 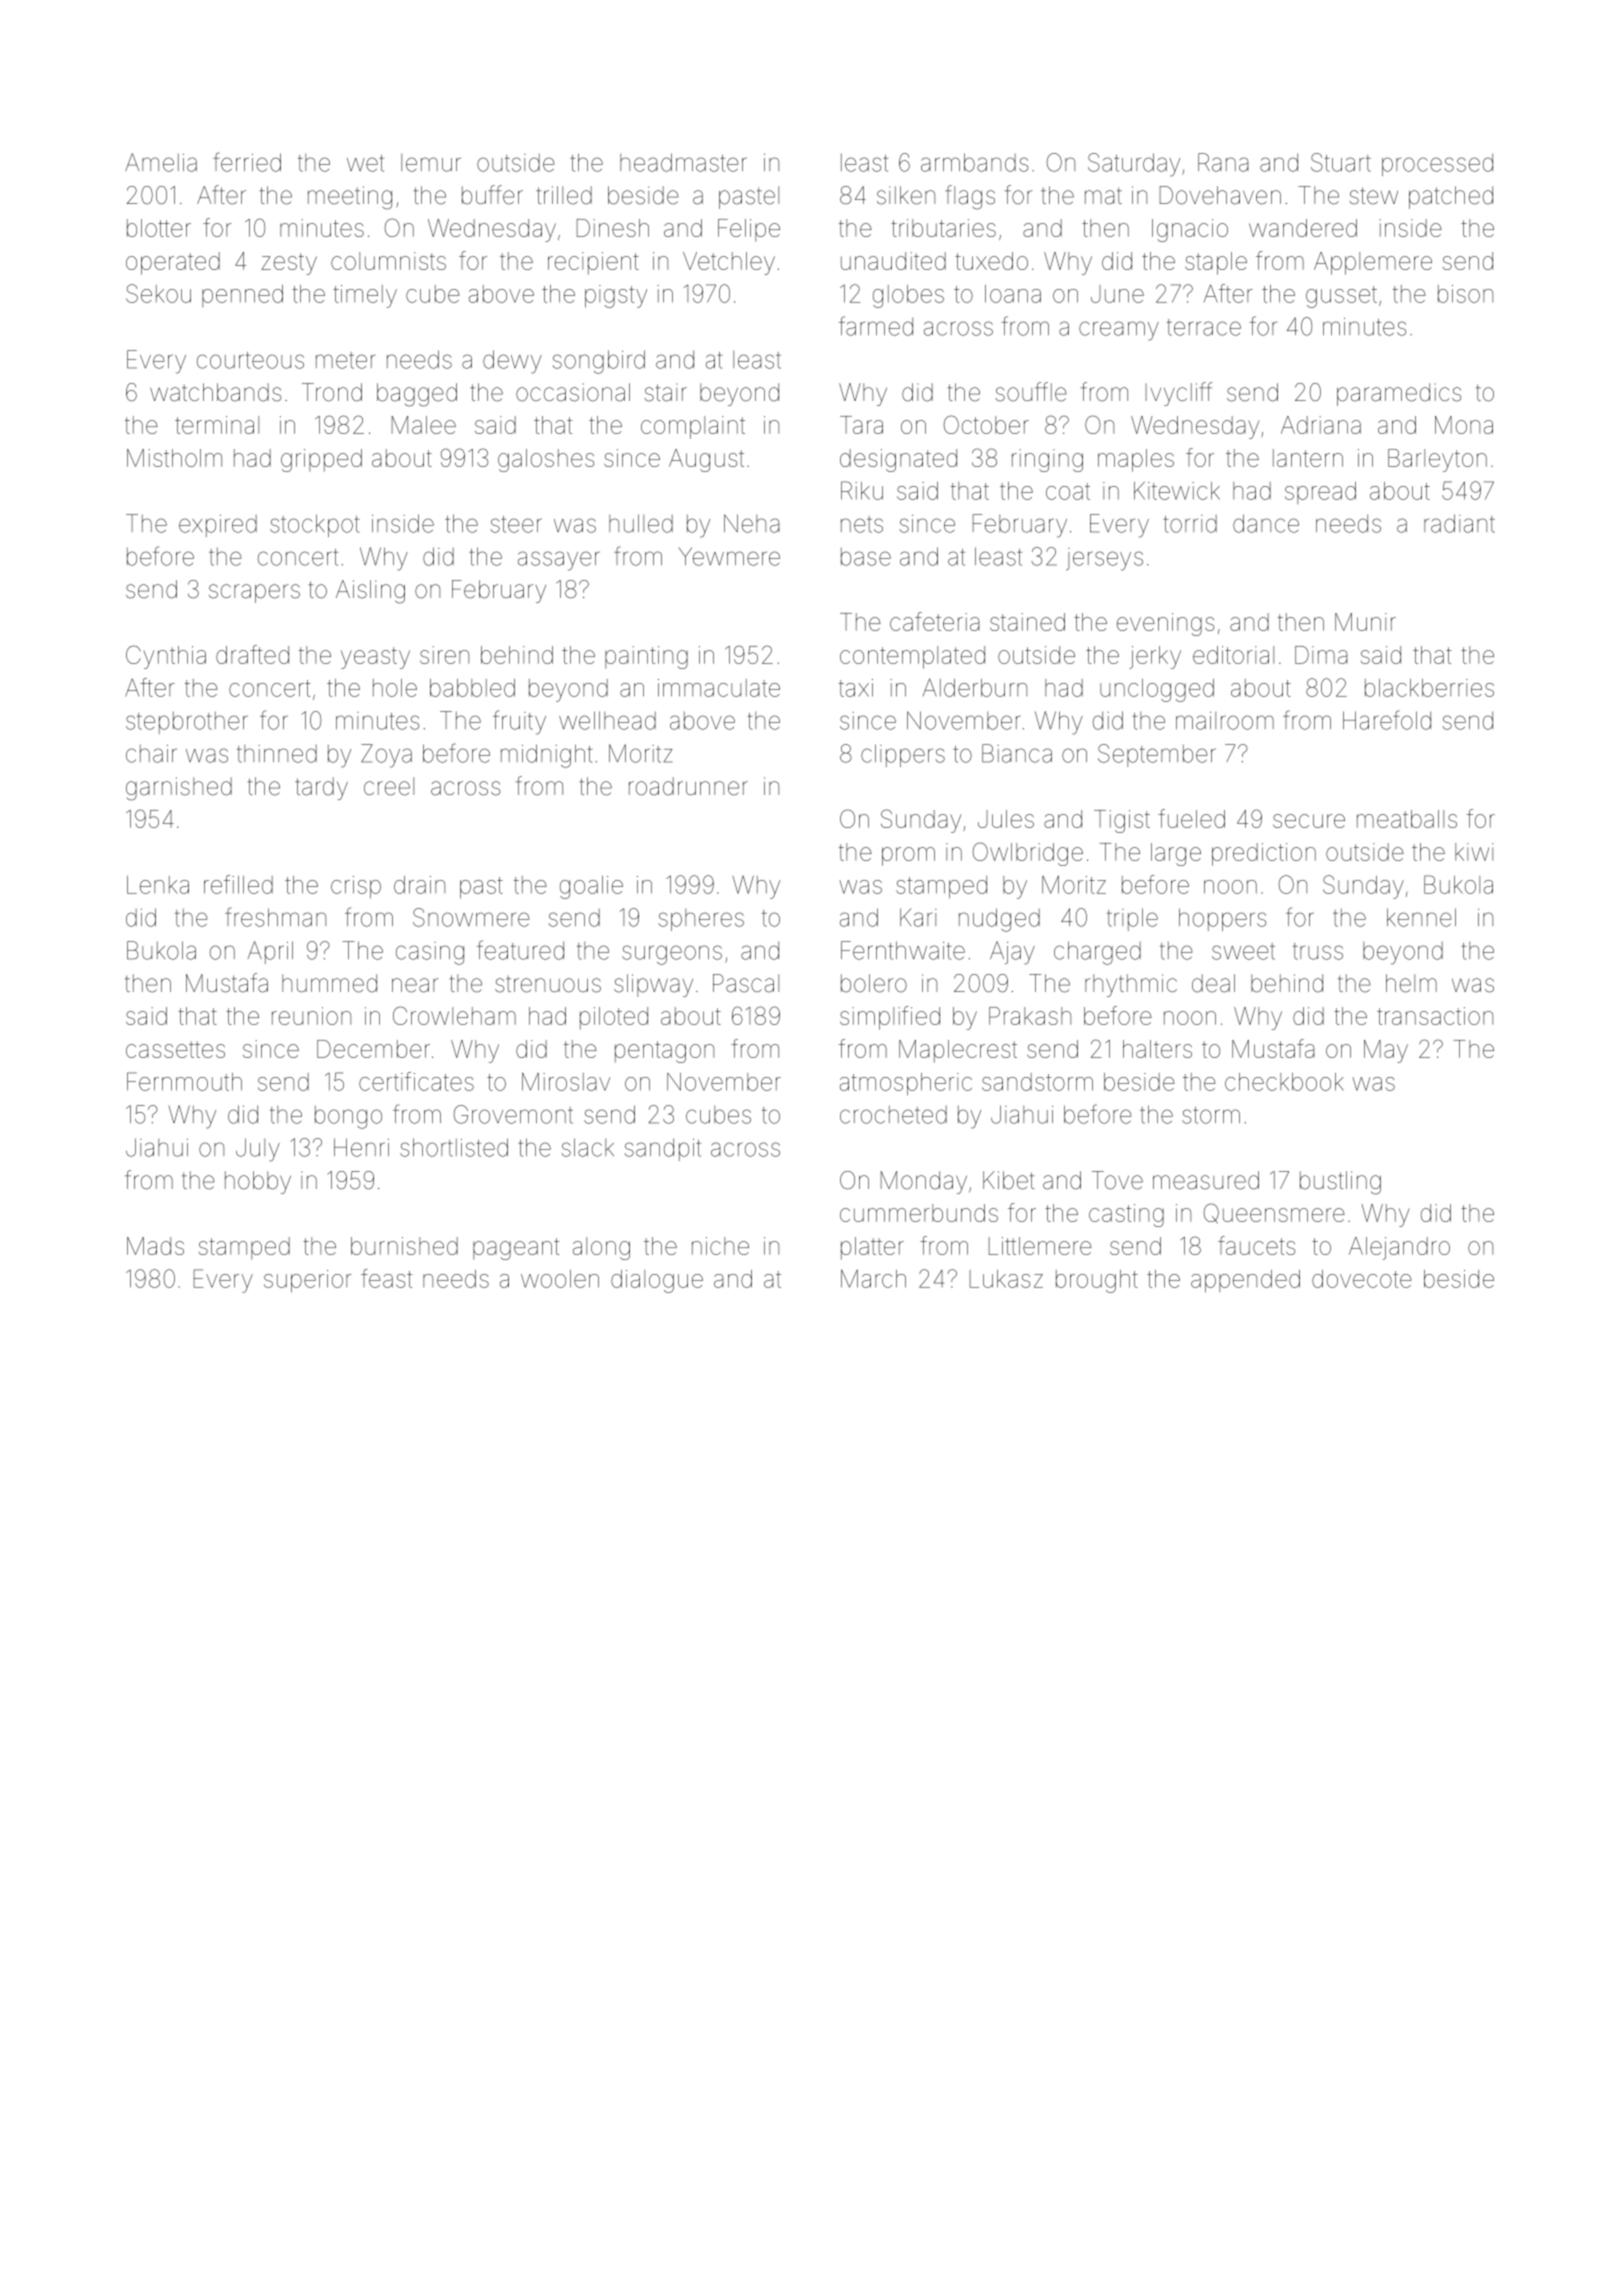 What do you see at coordinates (1474, 852) in the page?
I see `kiwi` at bounding box center [1474, 852].
